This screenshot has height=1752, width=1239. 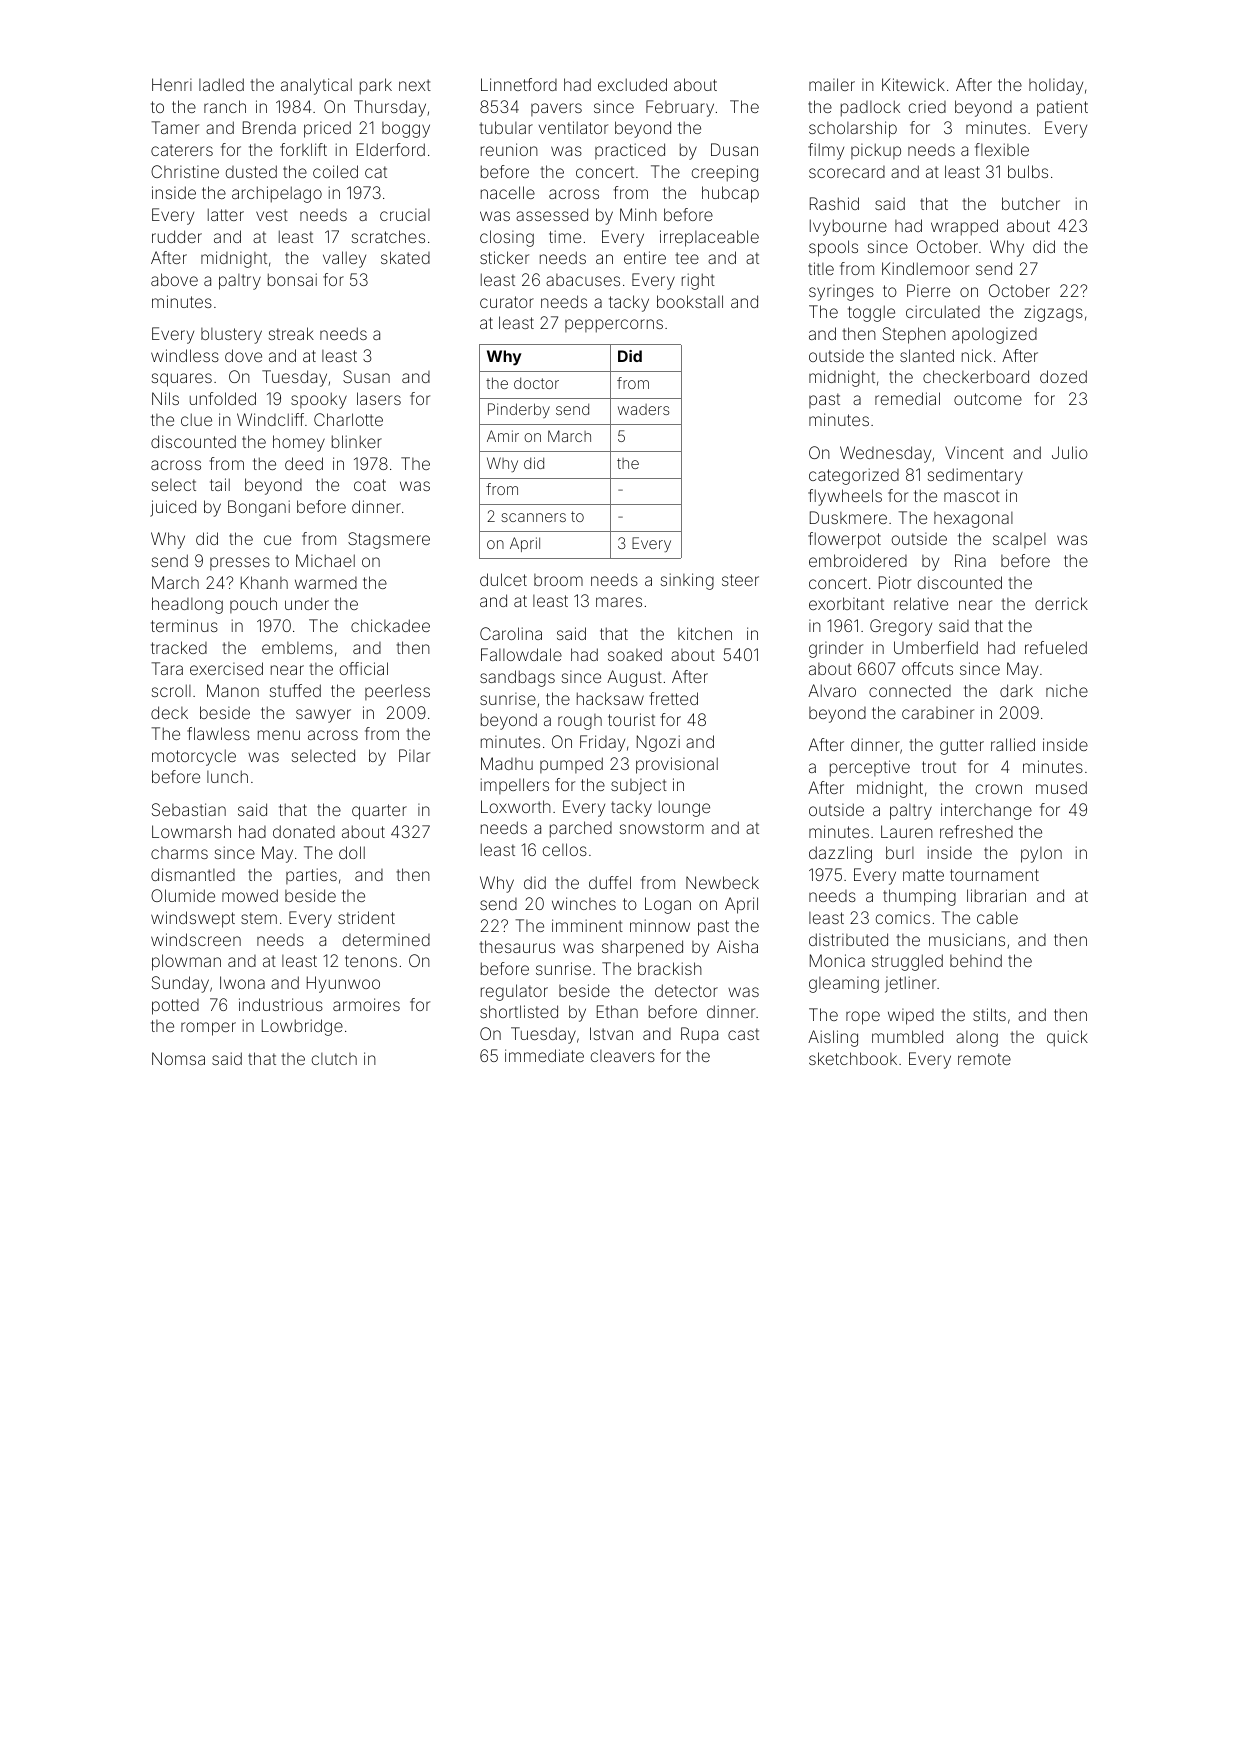 I want to click on Linnetford, so click(x=519, y=84).
